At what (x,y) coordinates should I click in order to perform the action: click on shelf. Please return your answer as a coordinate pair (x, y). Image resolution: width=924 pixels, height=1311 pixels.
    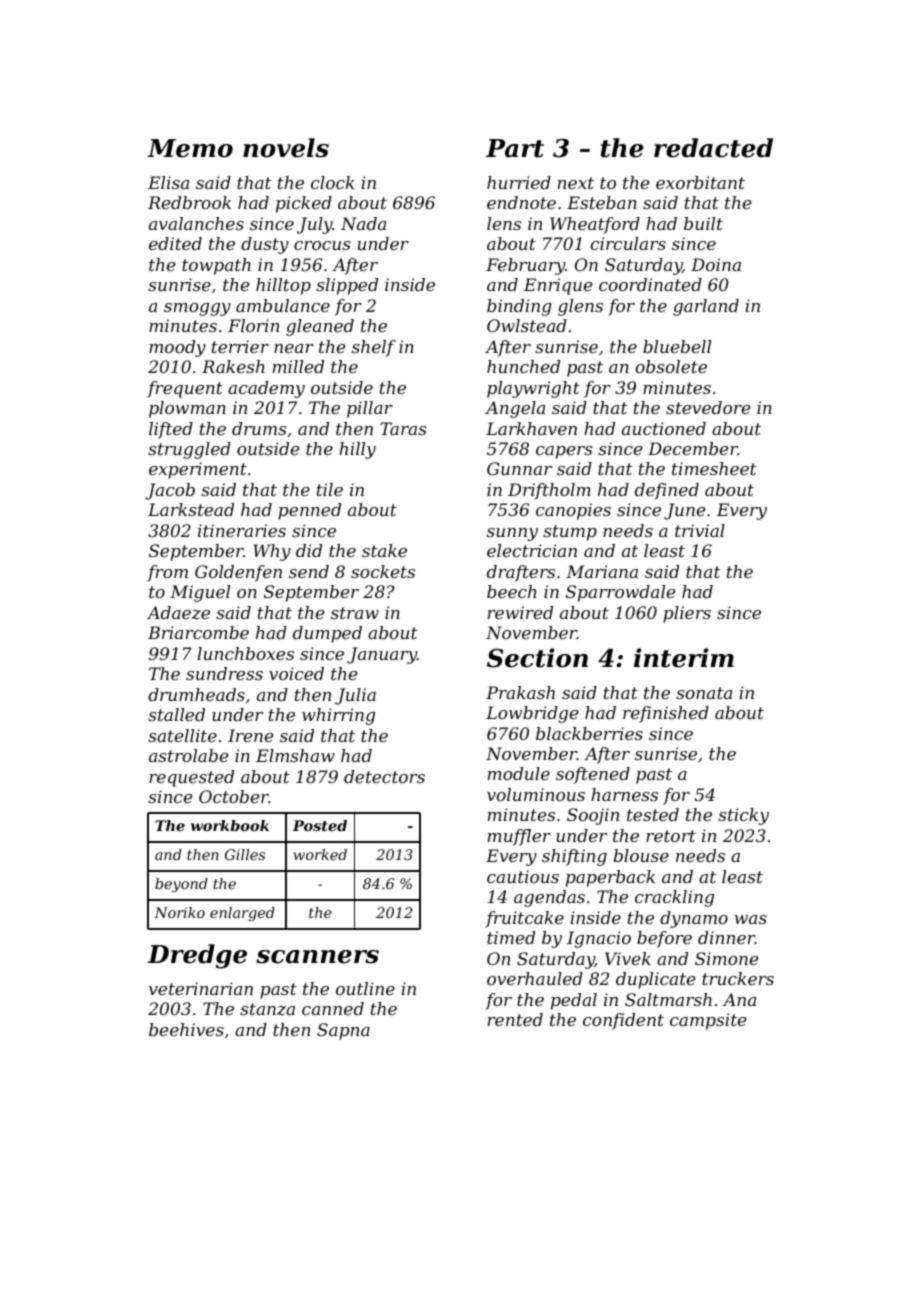
    Looking at the image, I should click on (374, 348).
